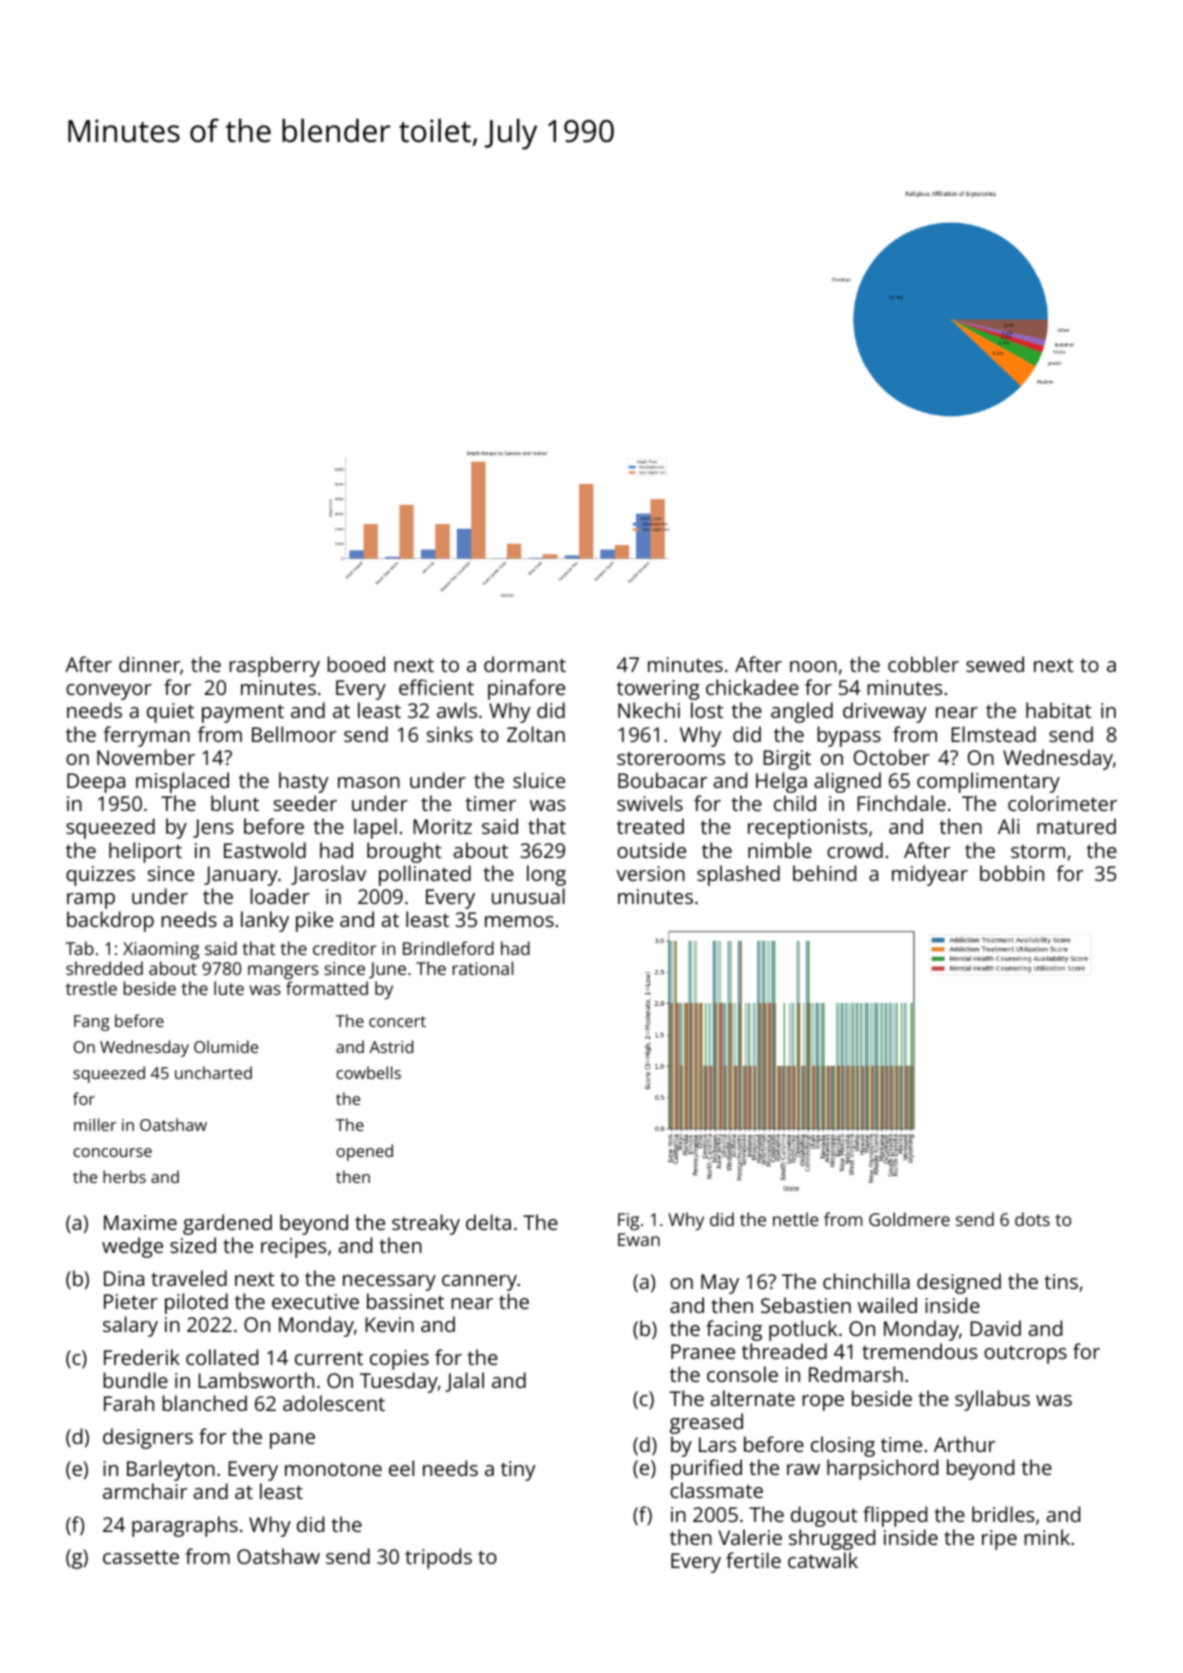 Image resolution: width=1183 pixels, height=1673 pixels. What do you see at coordinates (280, 896) in the image?
I see `loader` at bounding box center [280, 896].
